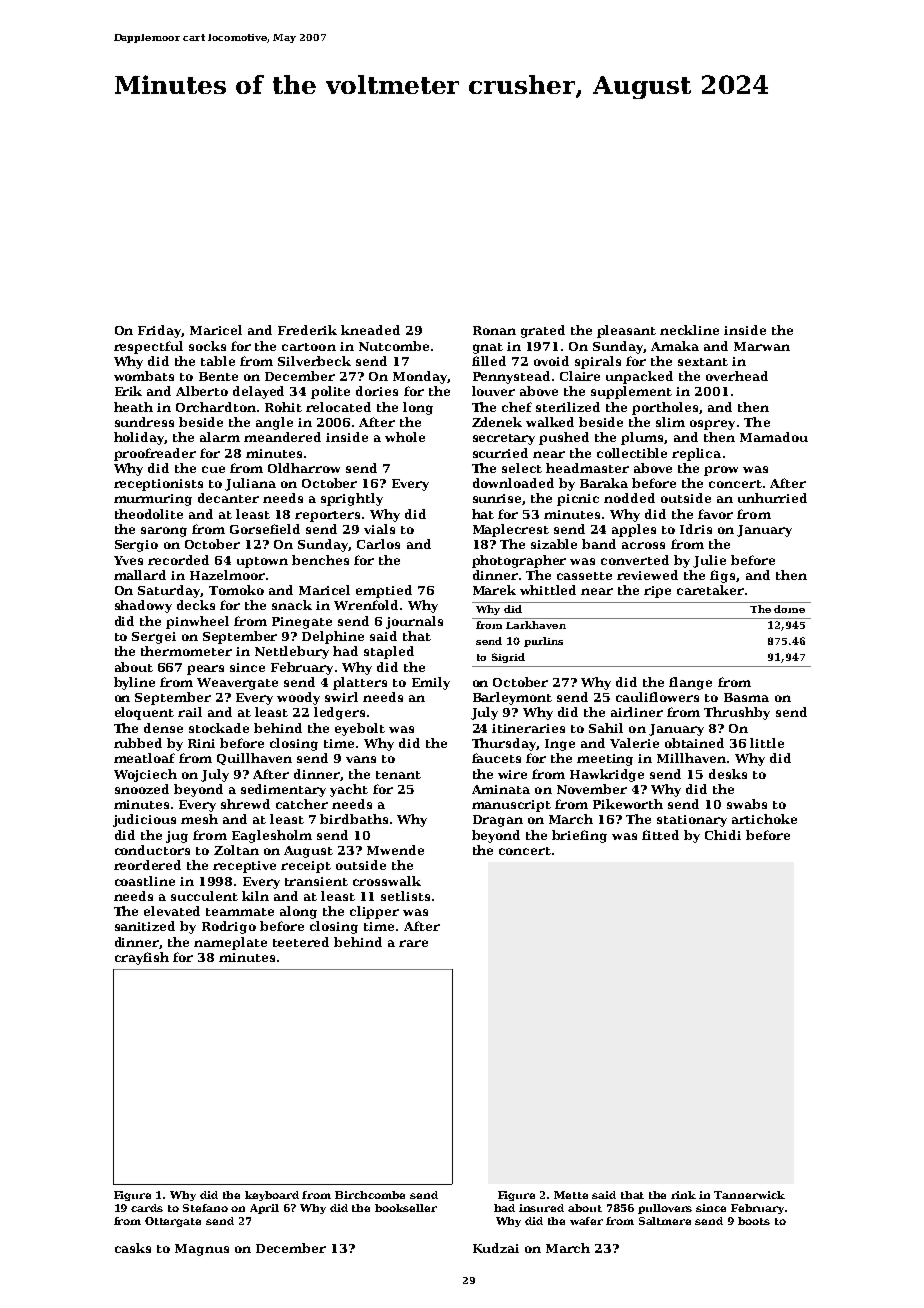 This screenshot has width=924, height=1308. What do you see at coordinates (494, 330) in the screenshot?
I see `Ronan` at bounding box center [494, 330].
